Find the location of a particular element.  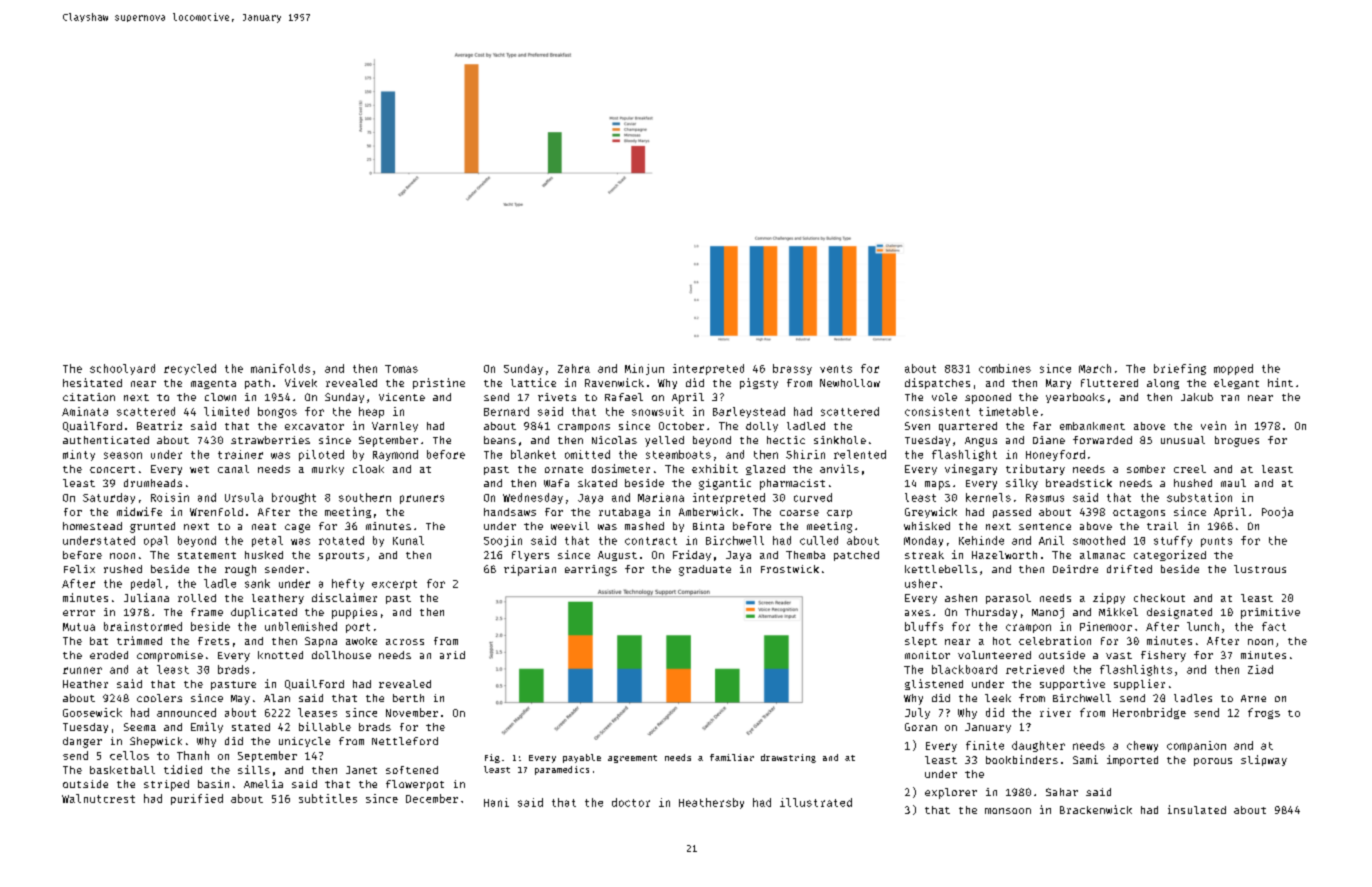

Alan is located at coordinates (277, 698).
